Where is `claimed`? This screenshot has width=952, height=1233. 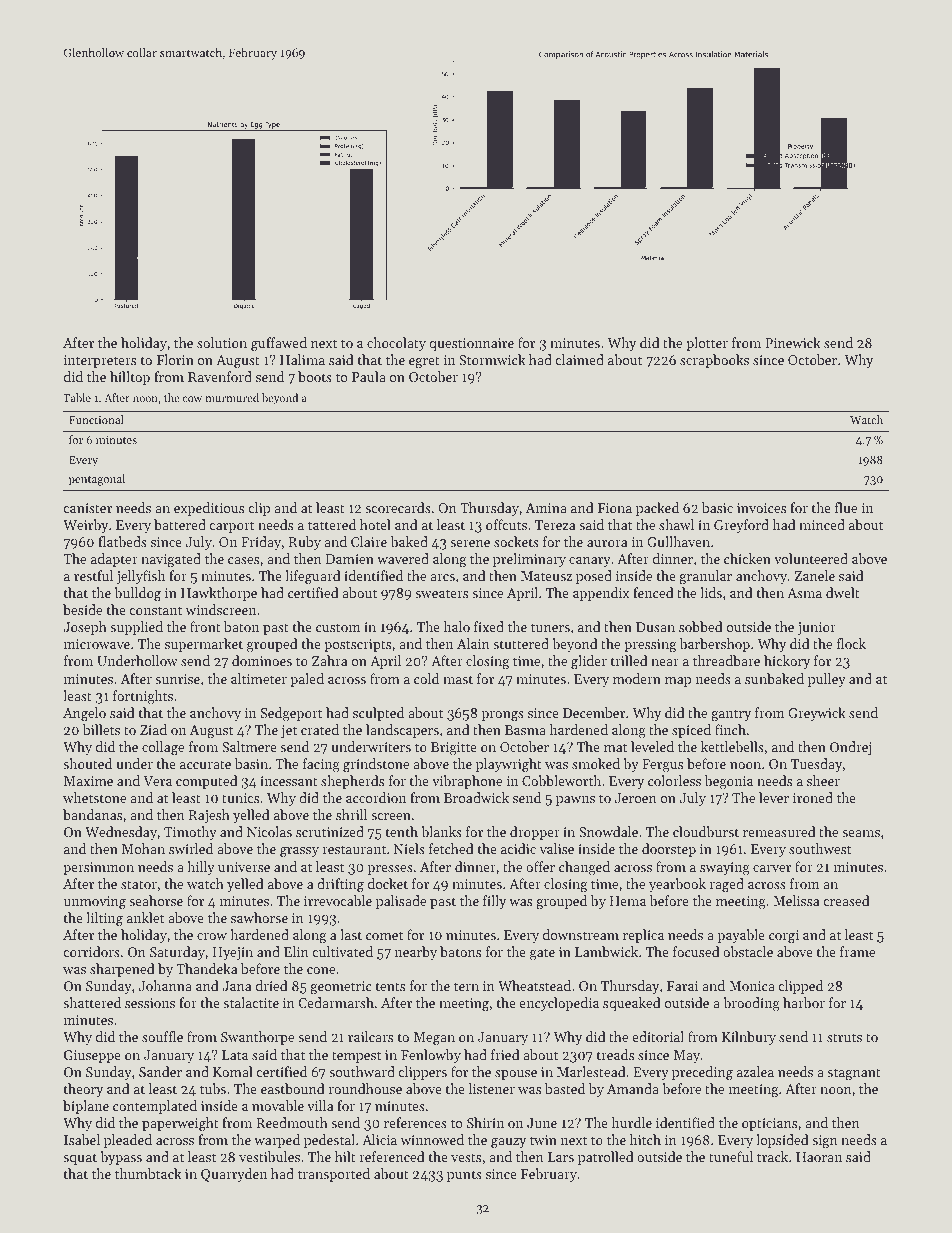
claimed is located at coordinates (579, 359).
